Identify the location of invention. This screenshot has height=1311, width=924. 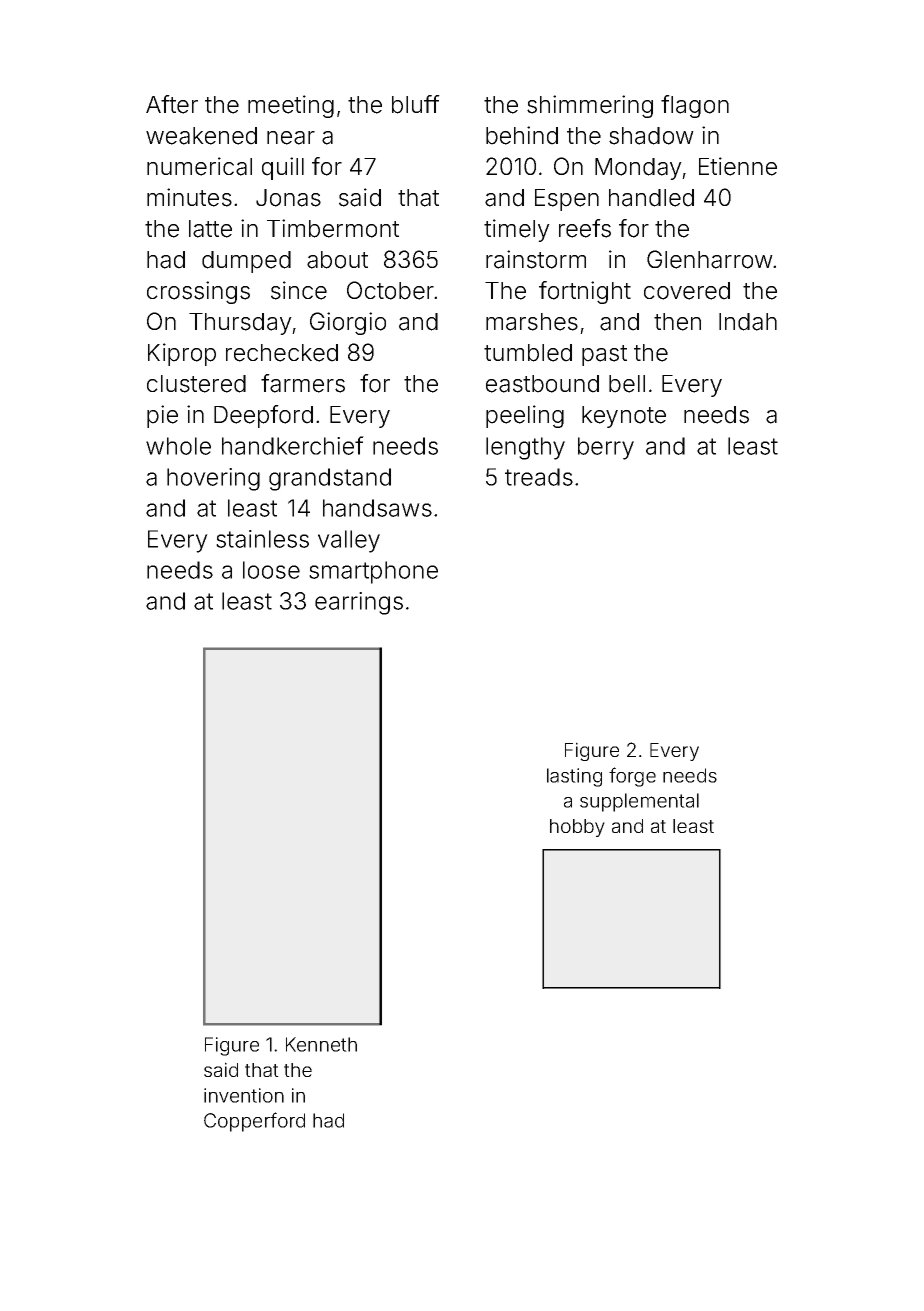
(244, 1095).
